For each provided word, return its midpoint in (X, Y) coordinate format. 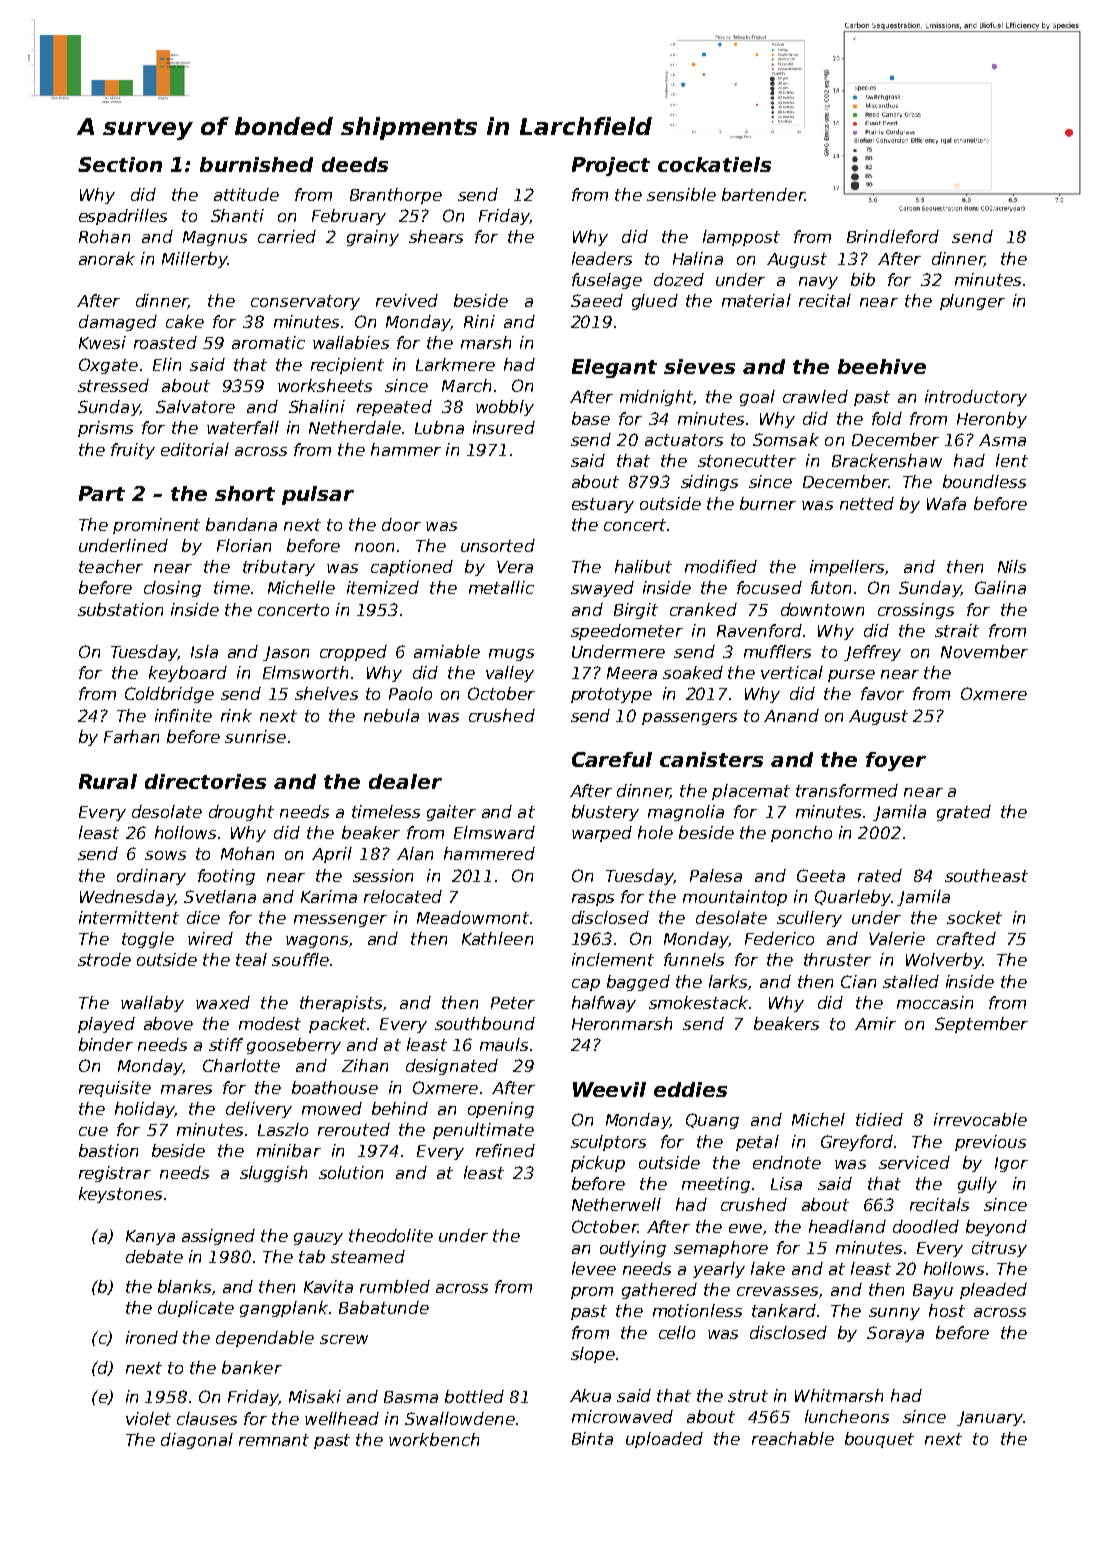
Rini (479, 321)
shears (436, 236)
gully (977, 1185)
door (401, 524)
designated (452, 1067)
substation (120, 609)
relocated (403, 896)
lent (1012, 460)
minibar (289, 1150)
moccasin (935, 1002)
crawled (815, 396)
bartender (763, 194)
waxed (223, 1002)
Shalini (317, 406)
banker (252, 1367)
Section (120, 164)
